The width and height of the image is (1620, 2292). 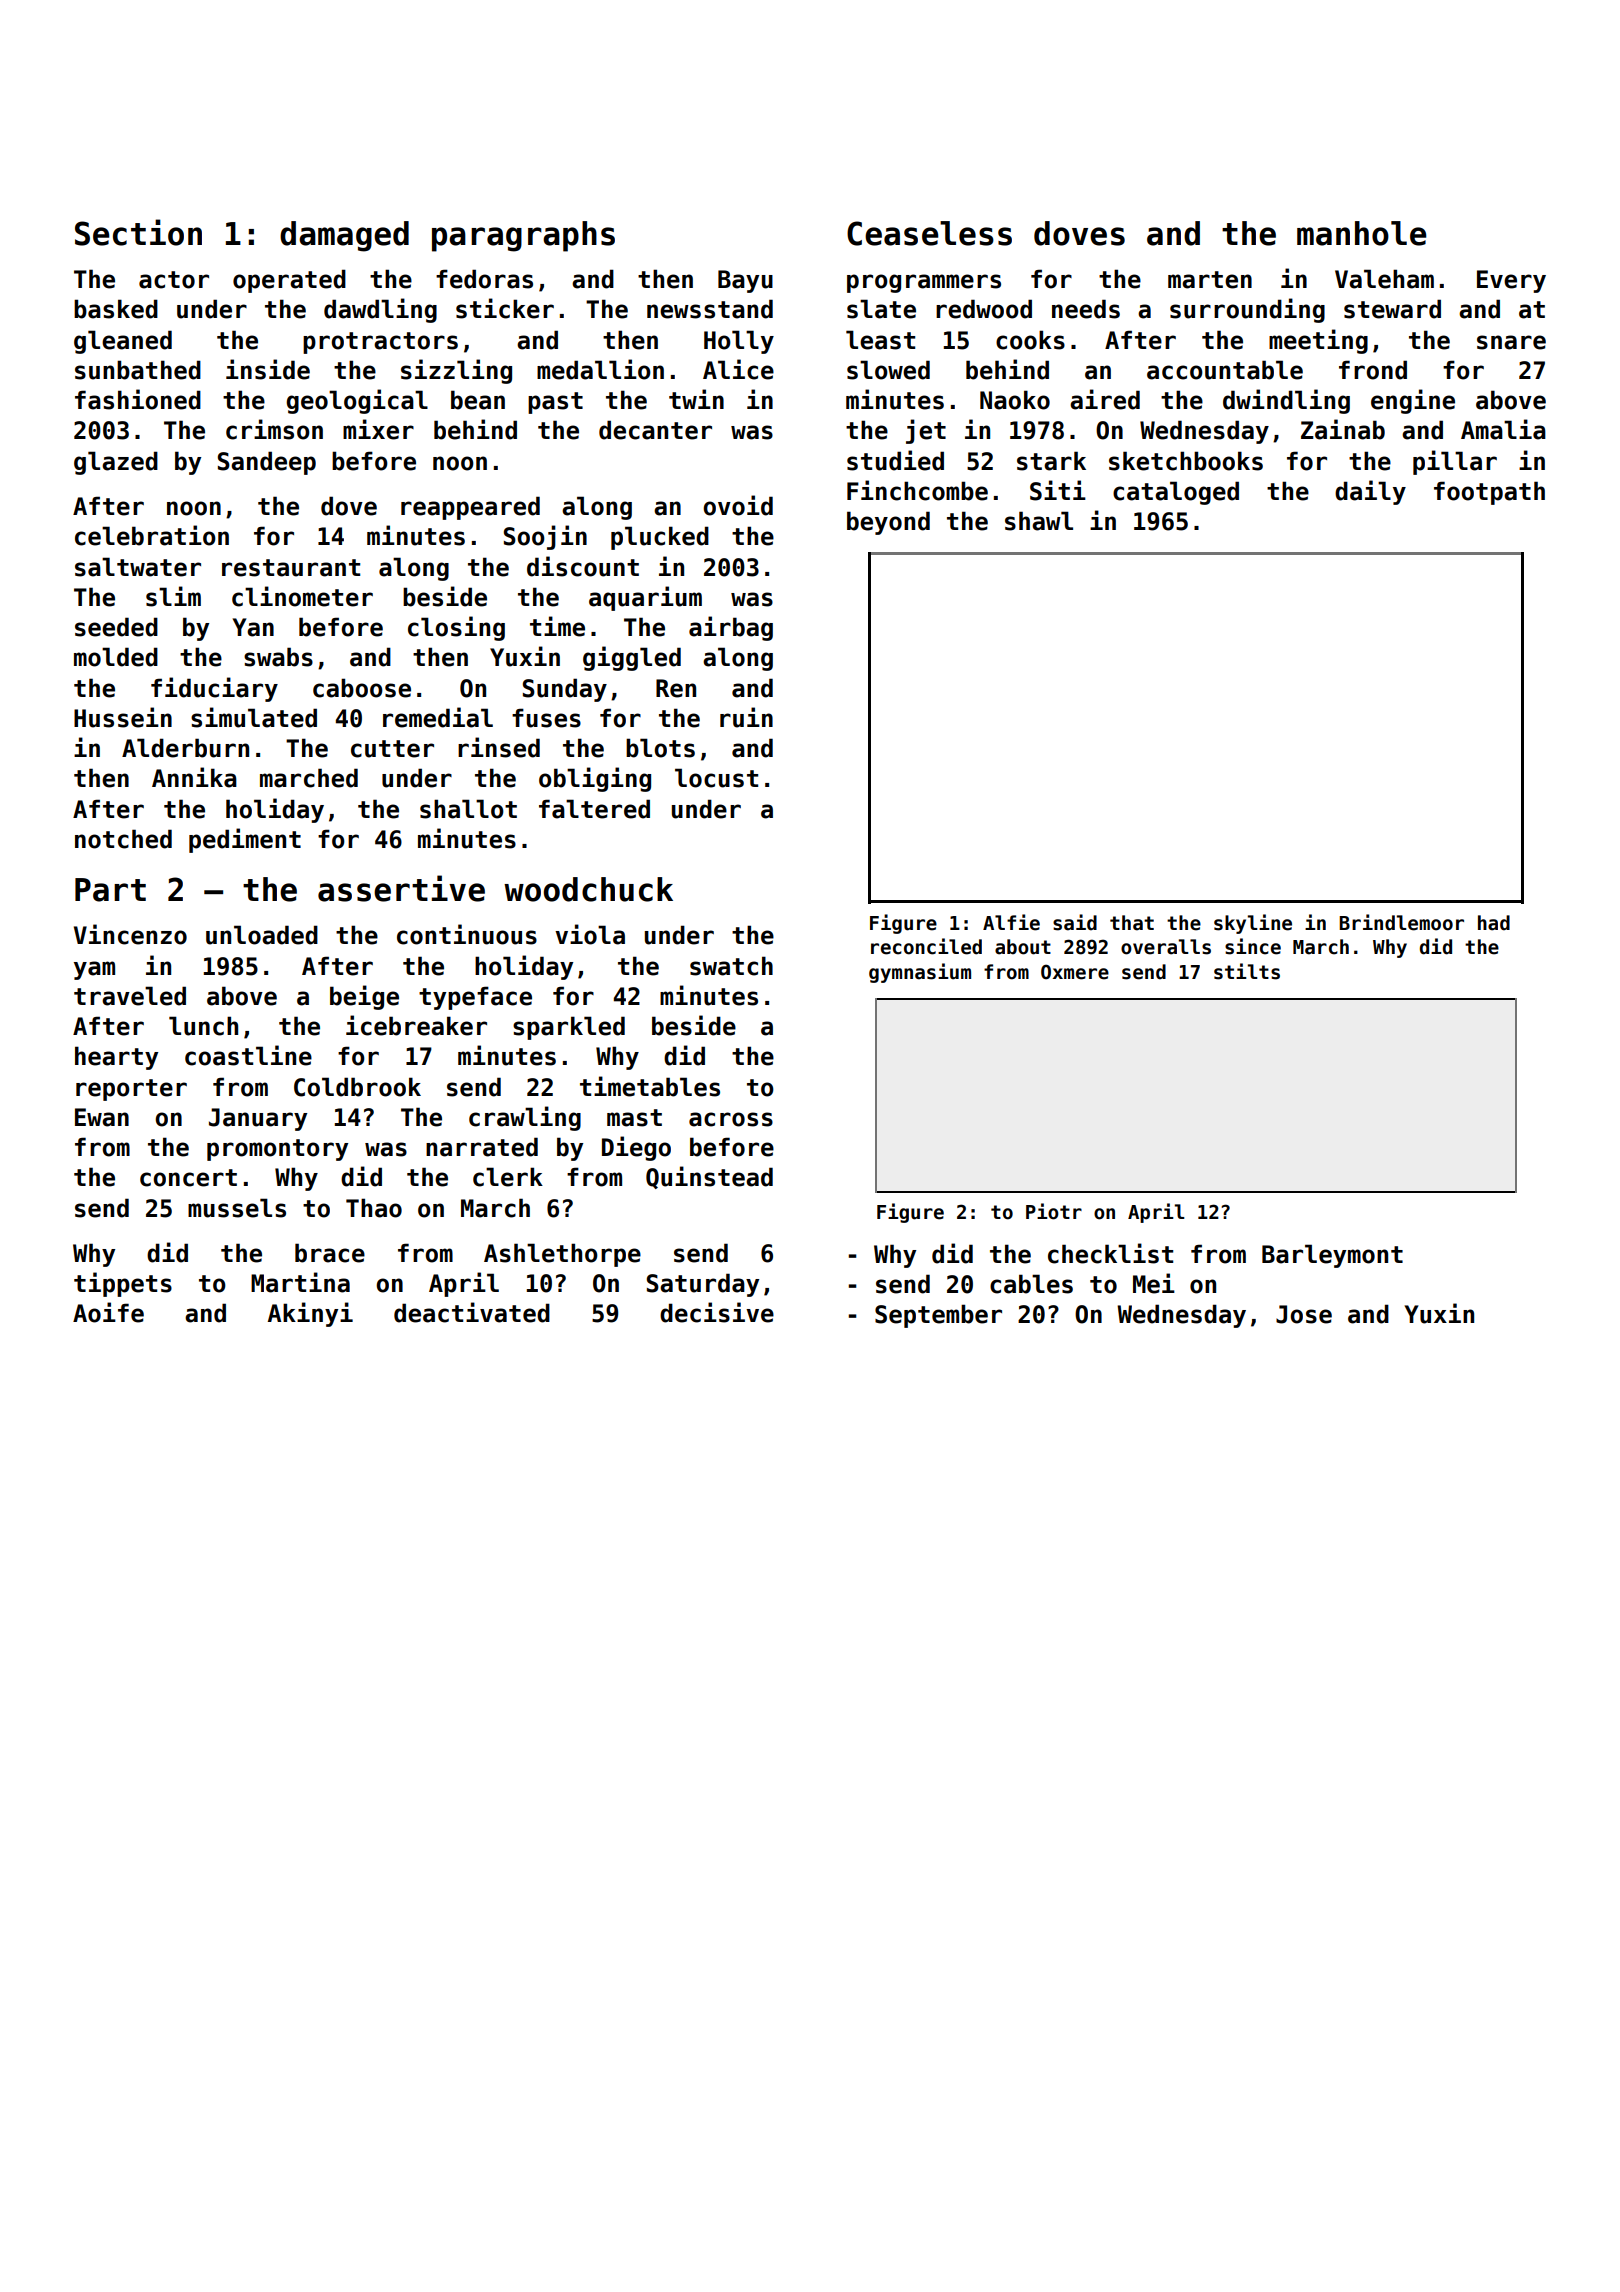 What do you see at coordinates (108, 1312) in the image?
I see `Aoife` at bounding box center [108, 1312].
